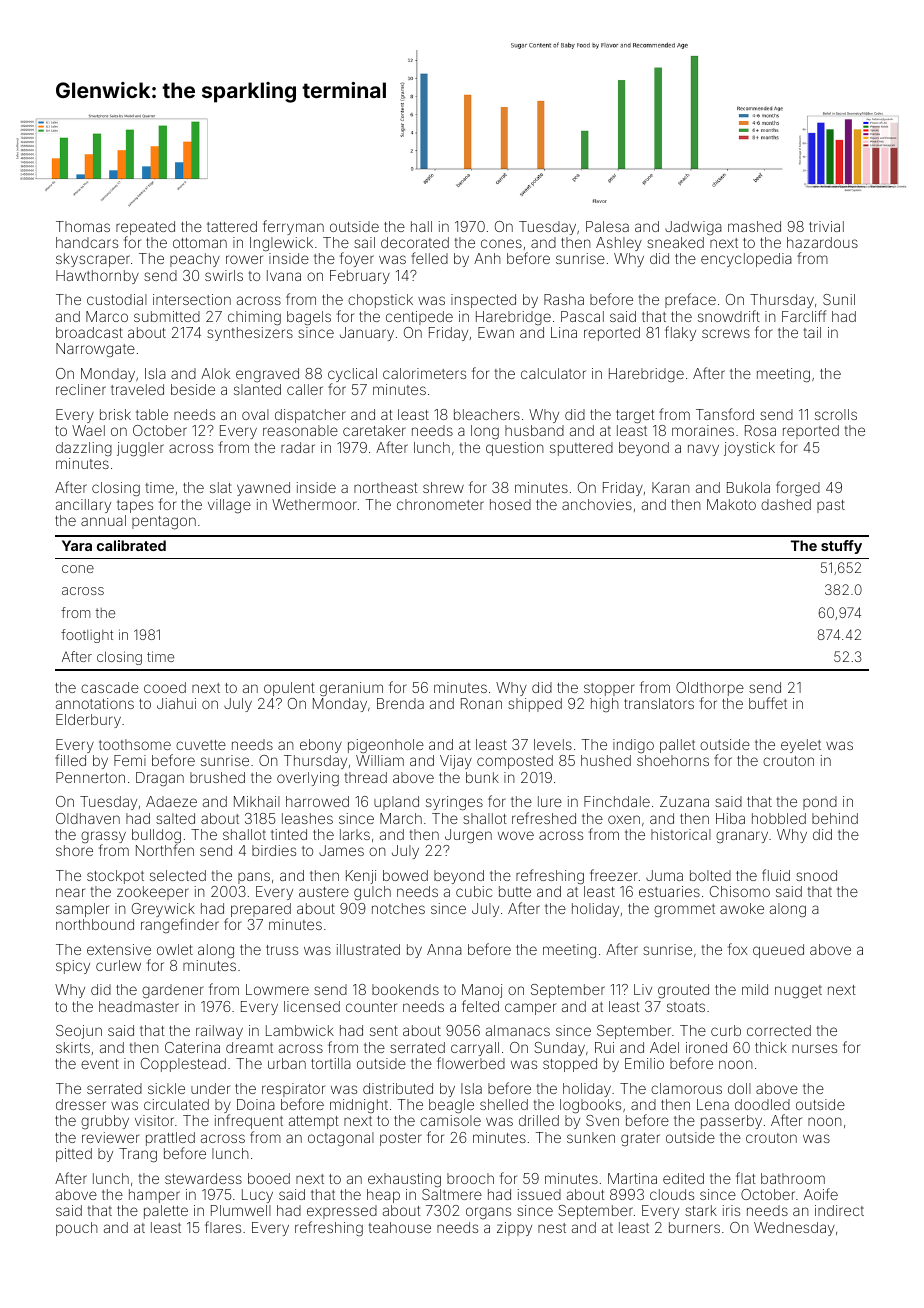 The width and height of the document is (924, 1308). What do you see at coordinates (249, 1047) in the document?
I see `dreamt` at bounding box center [249, 1047].
